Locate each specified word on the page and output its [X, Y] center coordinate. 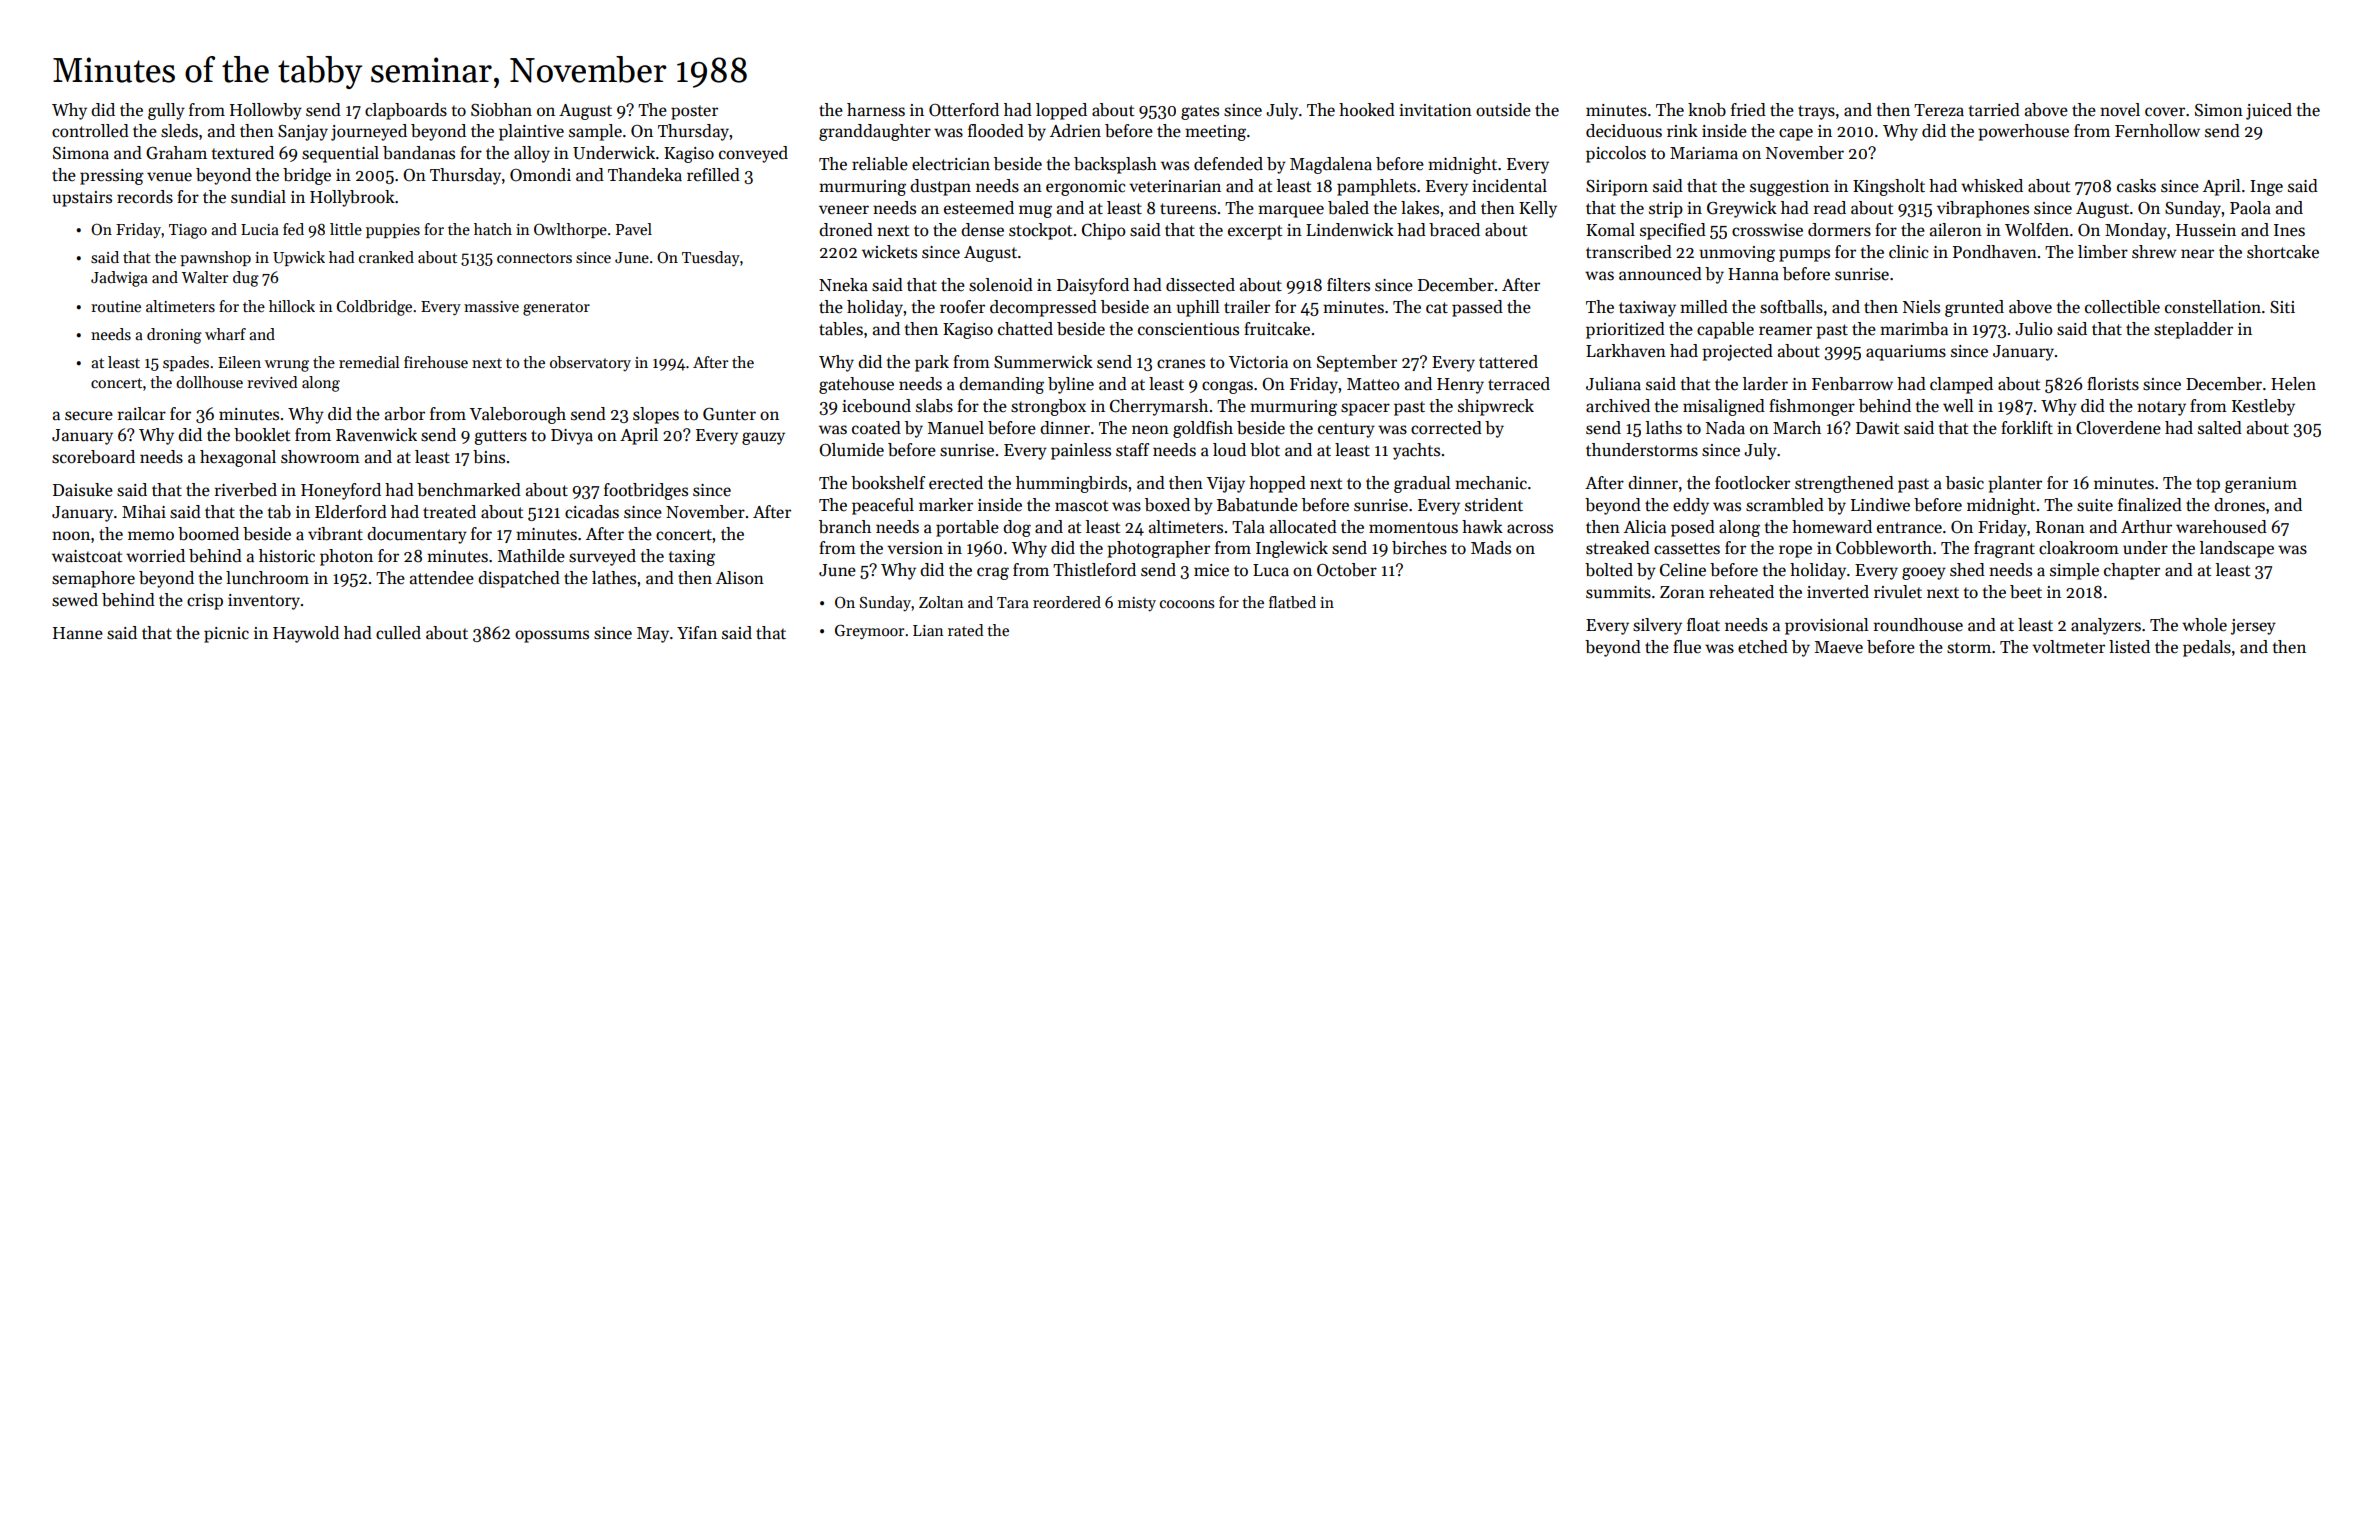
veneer [844, 210]
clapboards [406, 111]
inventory [264, 602]
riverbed [245, 490]
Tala [1248, 527]
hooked [1367, 110]
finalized [2150, 505]
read [1829, 208]
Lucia [260, 229]
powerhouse [2023, 132]
